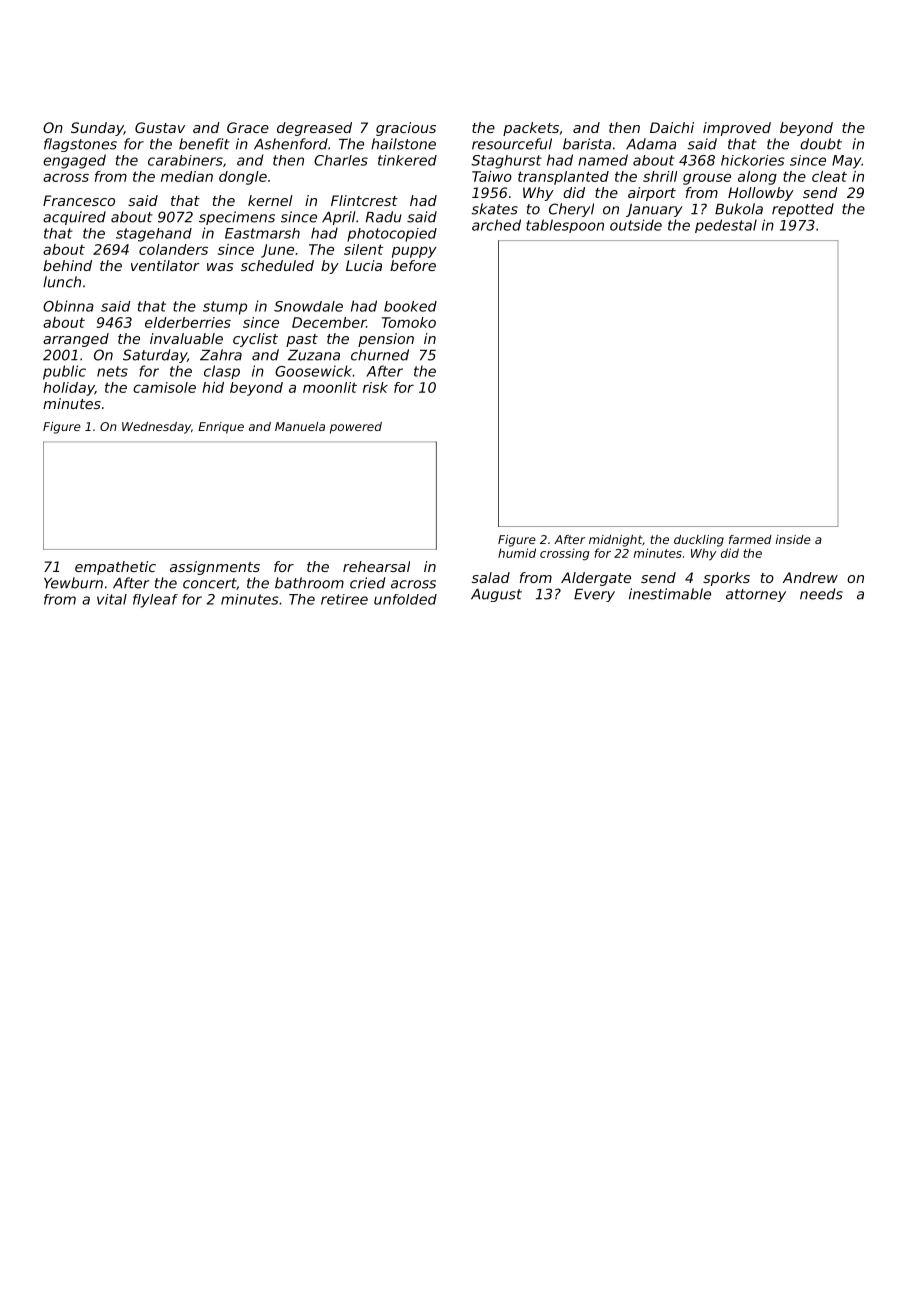 This screenshot has height=1316, width=908. What do you see at coordinates (737, 129) in the screenshot?
I see `improved` at bounding box center [737, 129].
